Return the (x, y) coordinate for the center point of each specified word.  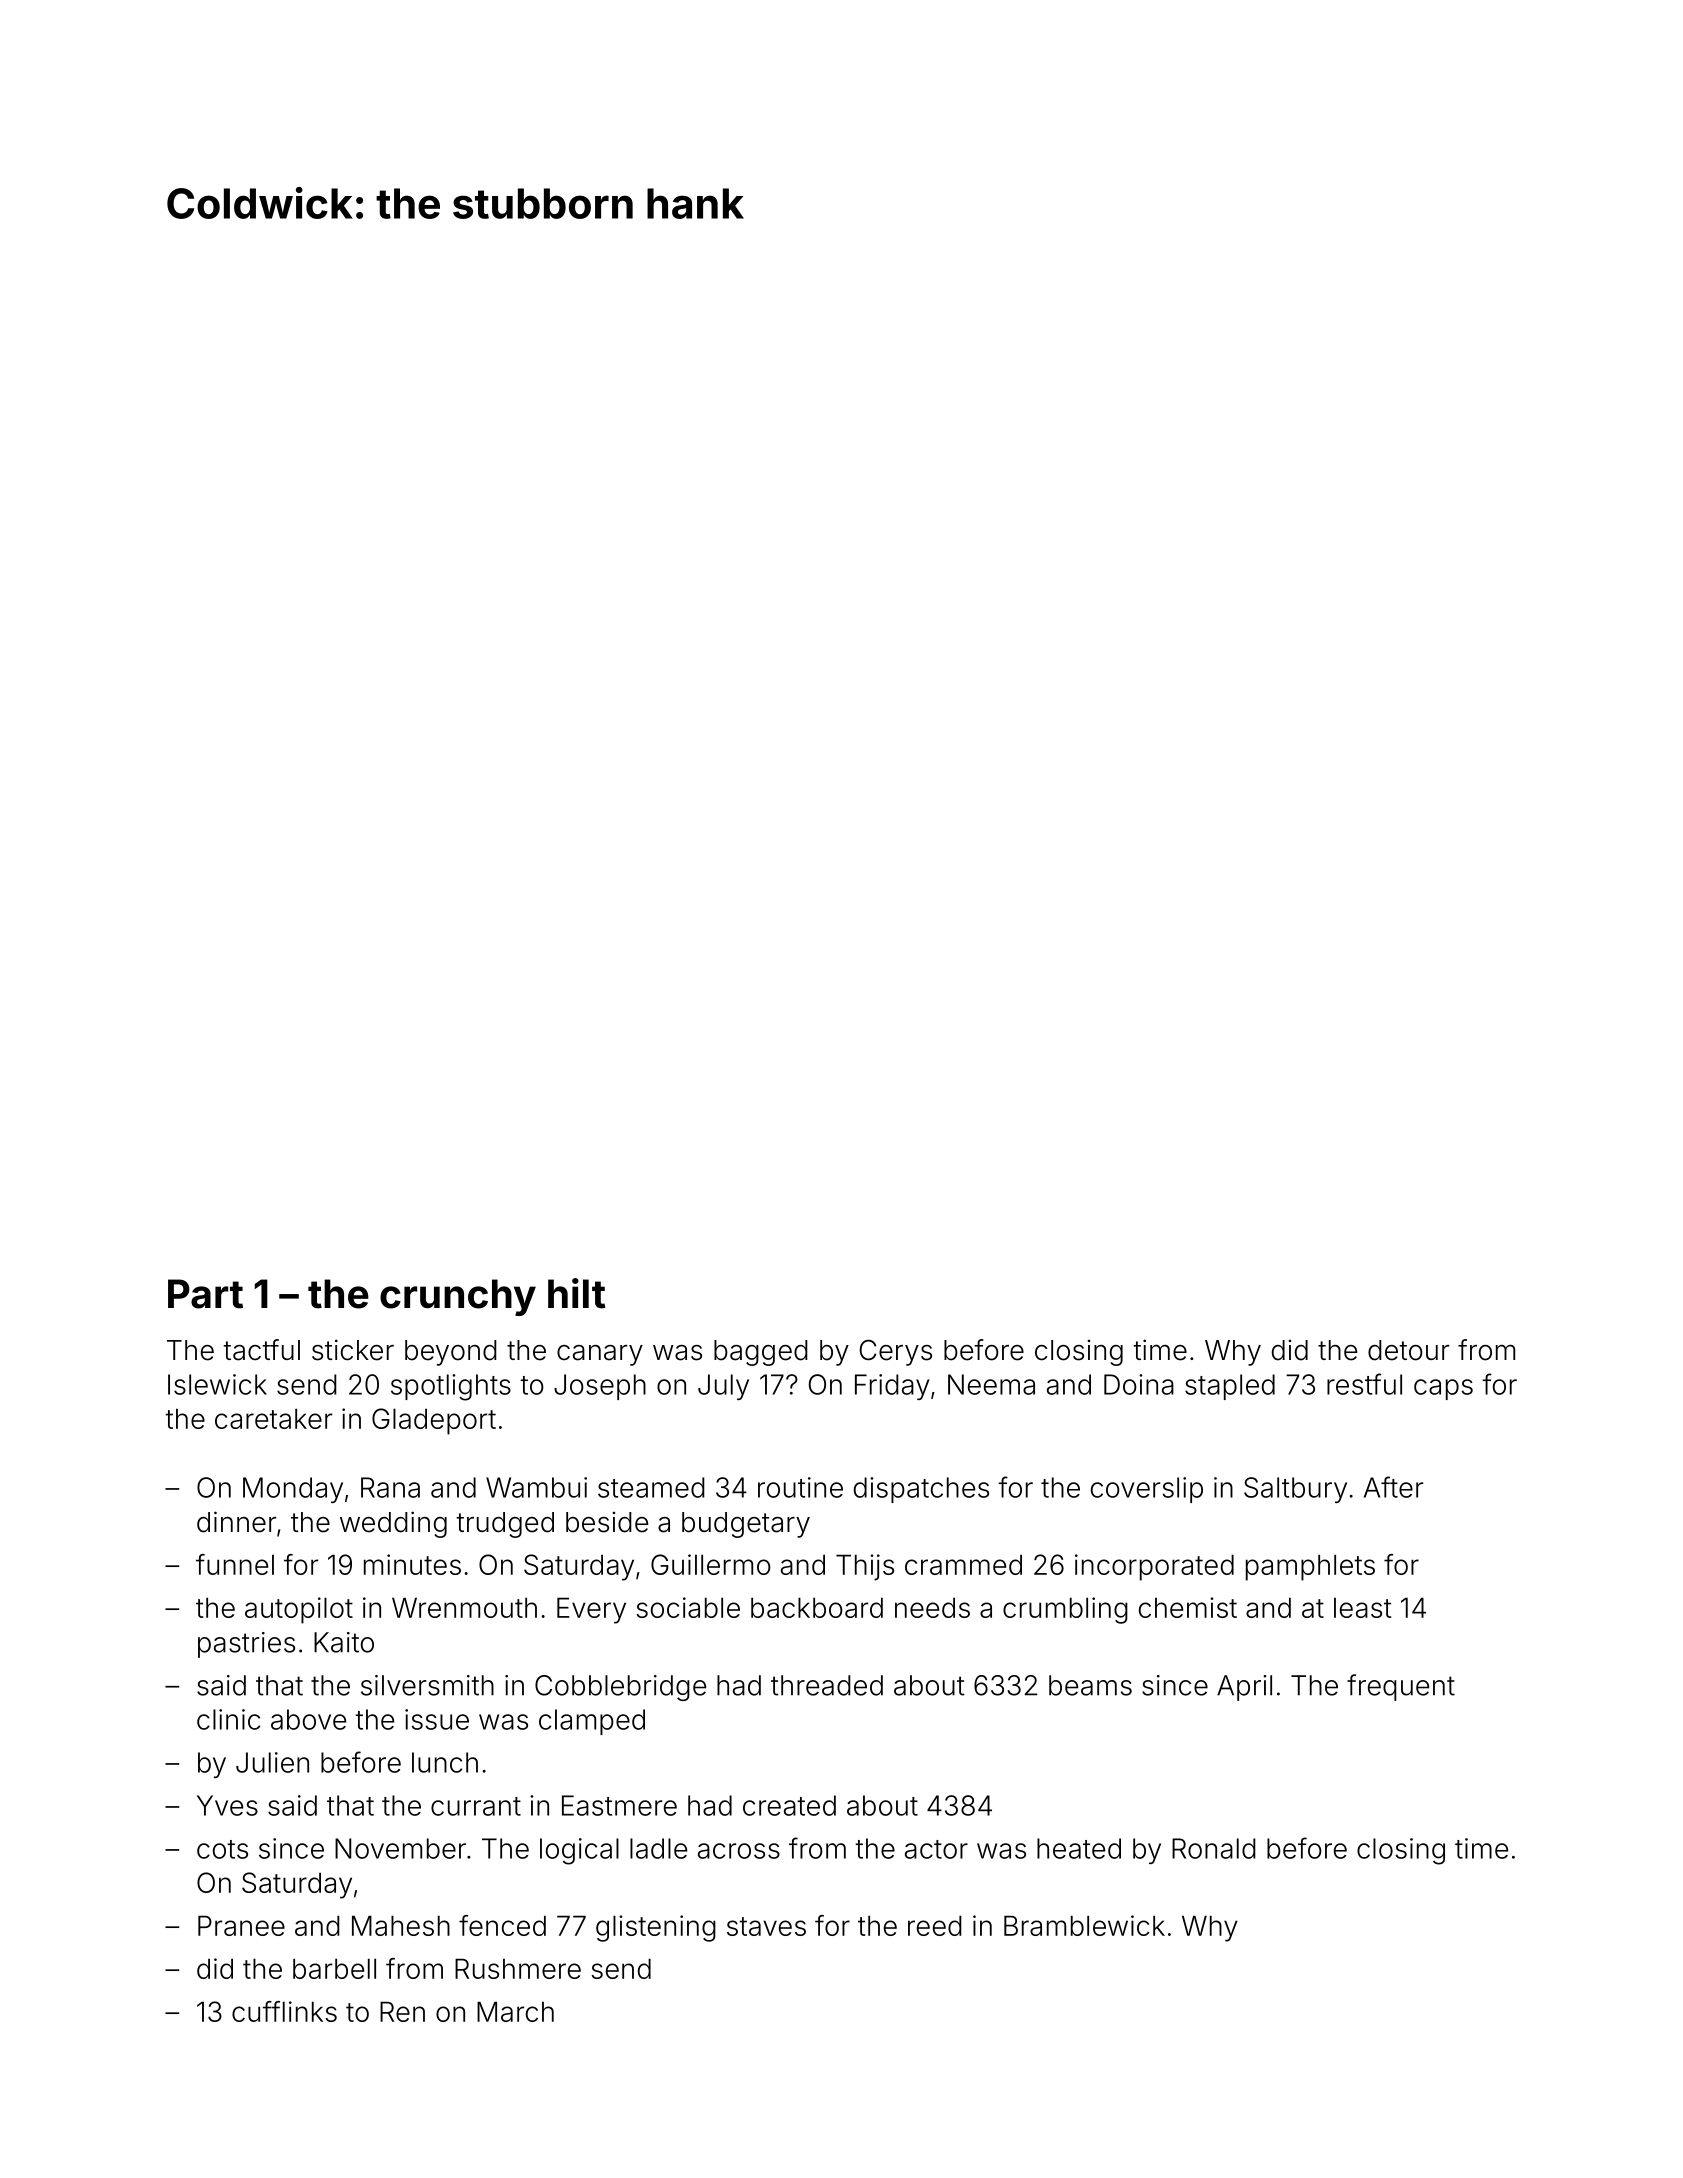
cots (222, 1849)
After (1393, 1487)
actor (936, 1849)
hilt (576, 1293)
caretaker (273, 1418)
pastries (246, 1645)
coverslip (1147, 1490)
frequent (1401, 1687)
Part (205, 1294)
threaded (827, 1685)
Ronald (1214, 1848)
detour (1408, 1350)
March (515, 2011)
